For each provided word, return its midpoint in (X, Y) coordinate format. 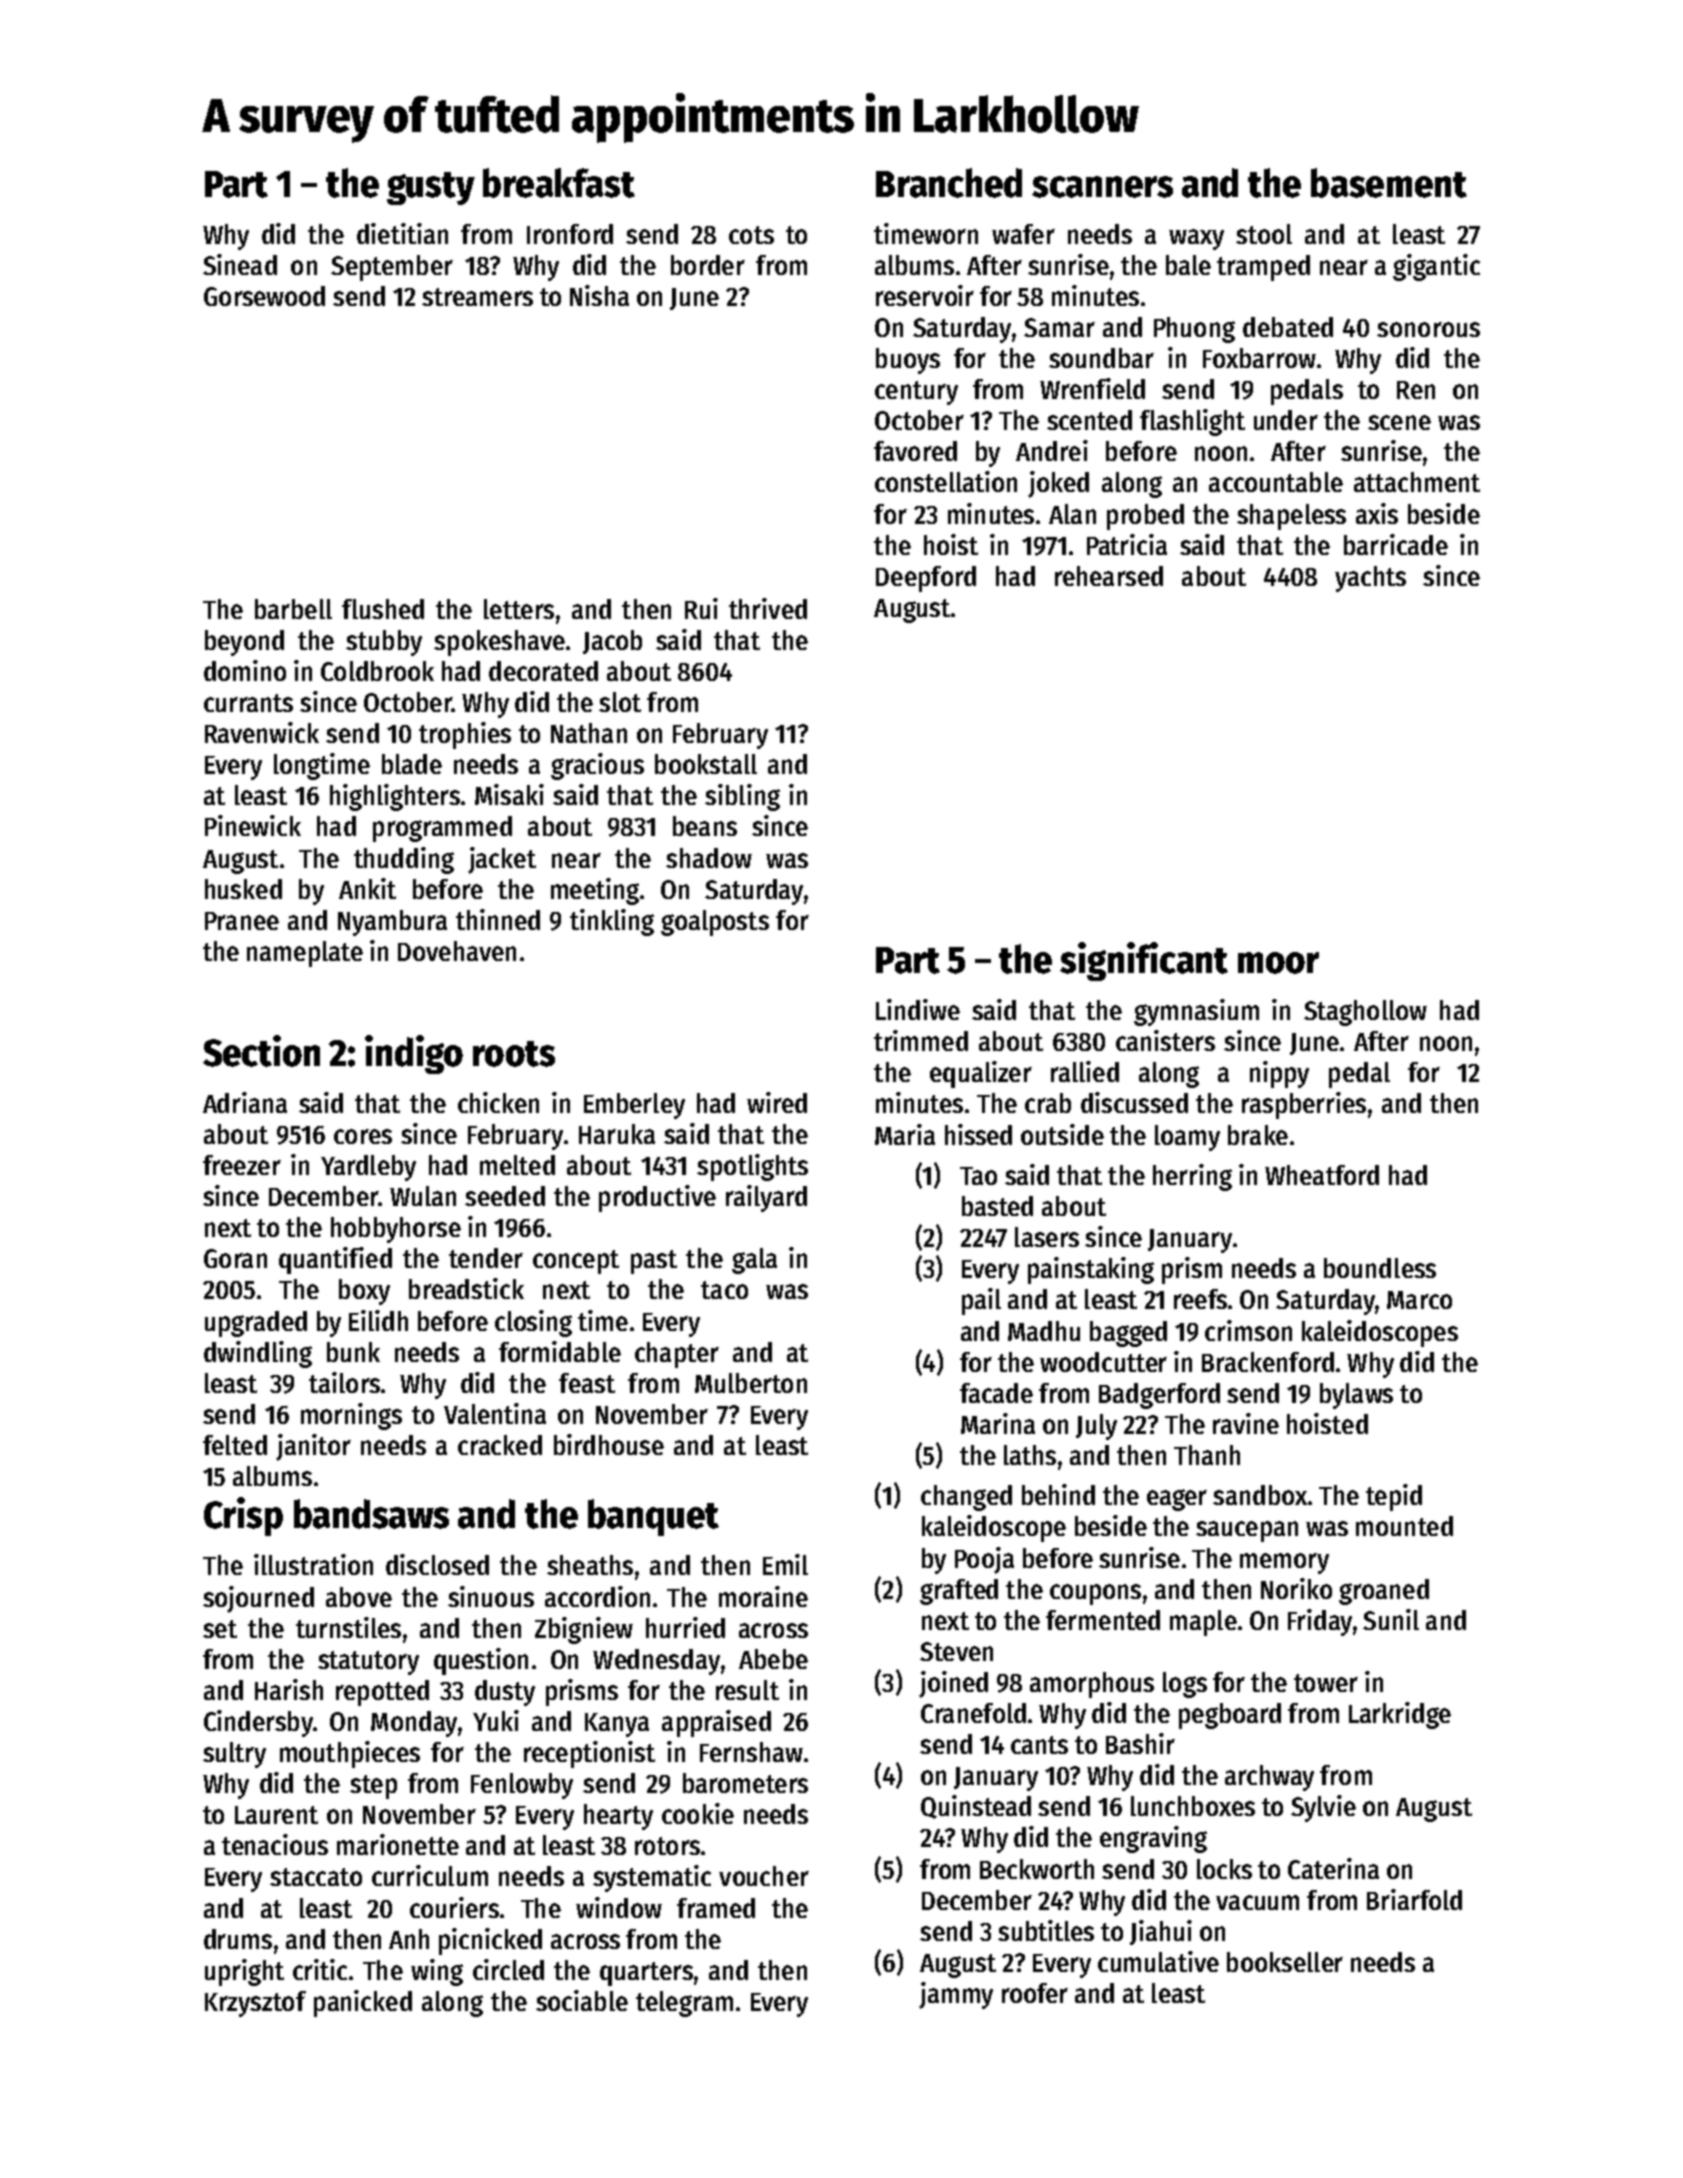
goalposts (715, 923)
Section (261, 1051)
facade (996, 1393)
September (392, 268)
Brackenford (1268, 1362)
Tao (978, 1176)
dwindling (258, 1354)
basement (1389, 183)
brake (1258, 1135)
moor (1278, 963)
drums (238, 1939)
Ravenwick (262, 732)
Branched (949, 183)
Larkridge (1400, 1715)
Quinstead (976, 1807)
